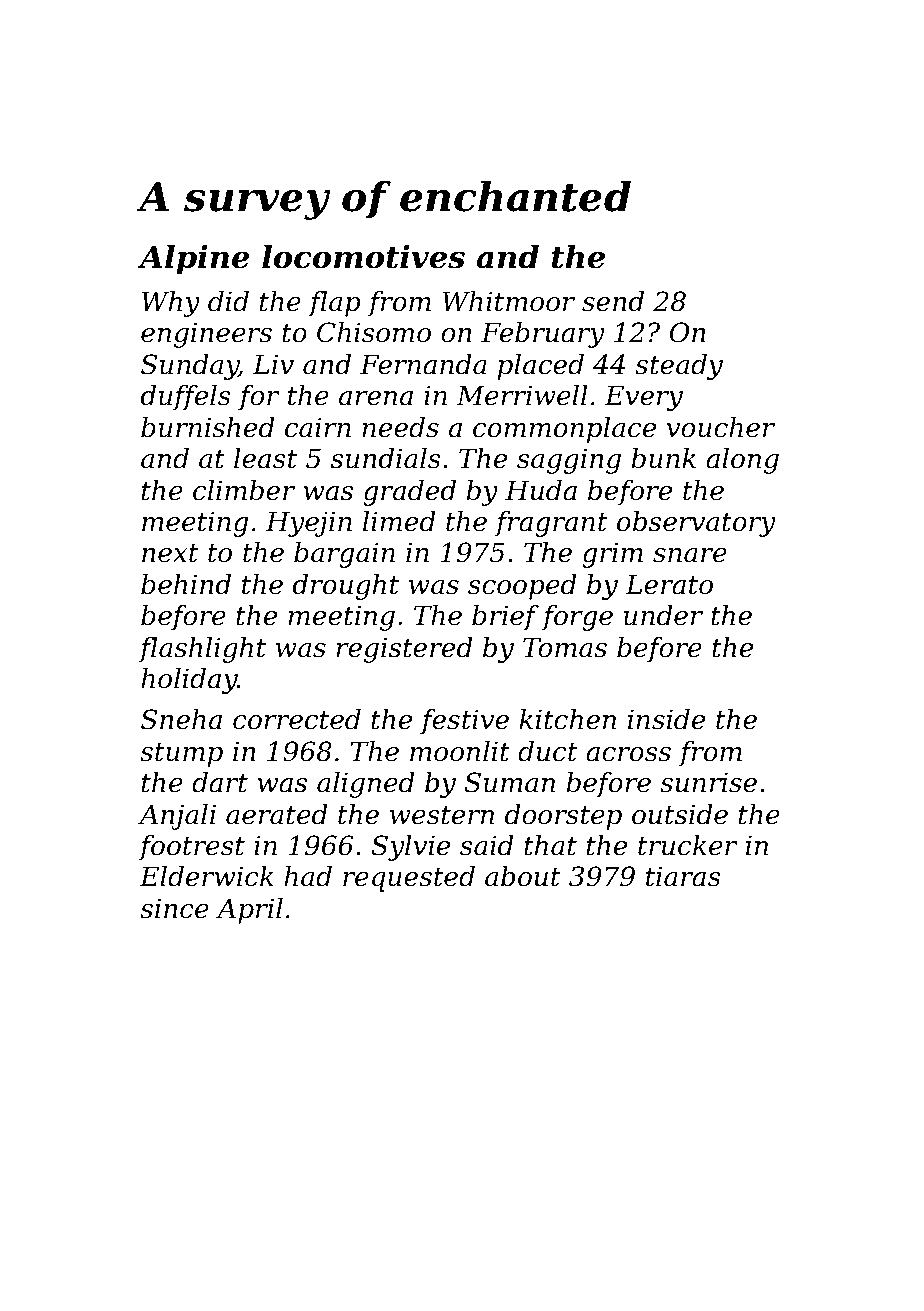 This image has height=1311, width=924. Describe the element at coordinates (522, 587) in the image. I see `scooped` at that location.
